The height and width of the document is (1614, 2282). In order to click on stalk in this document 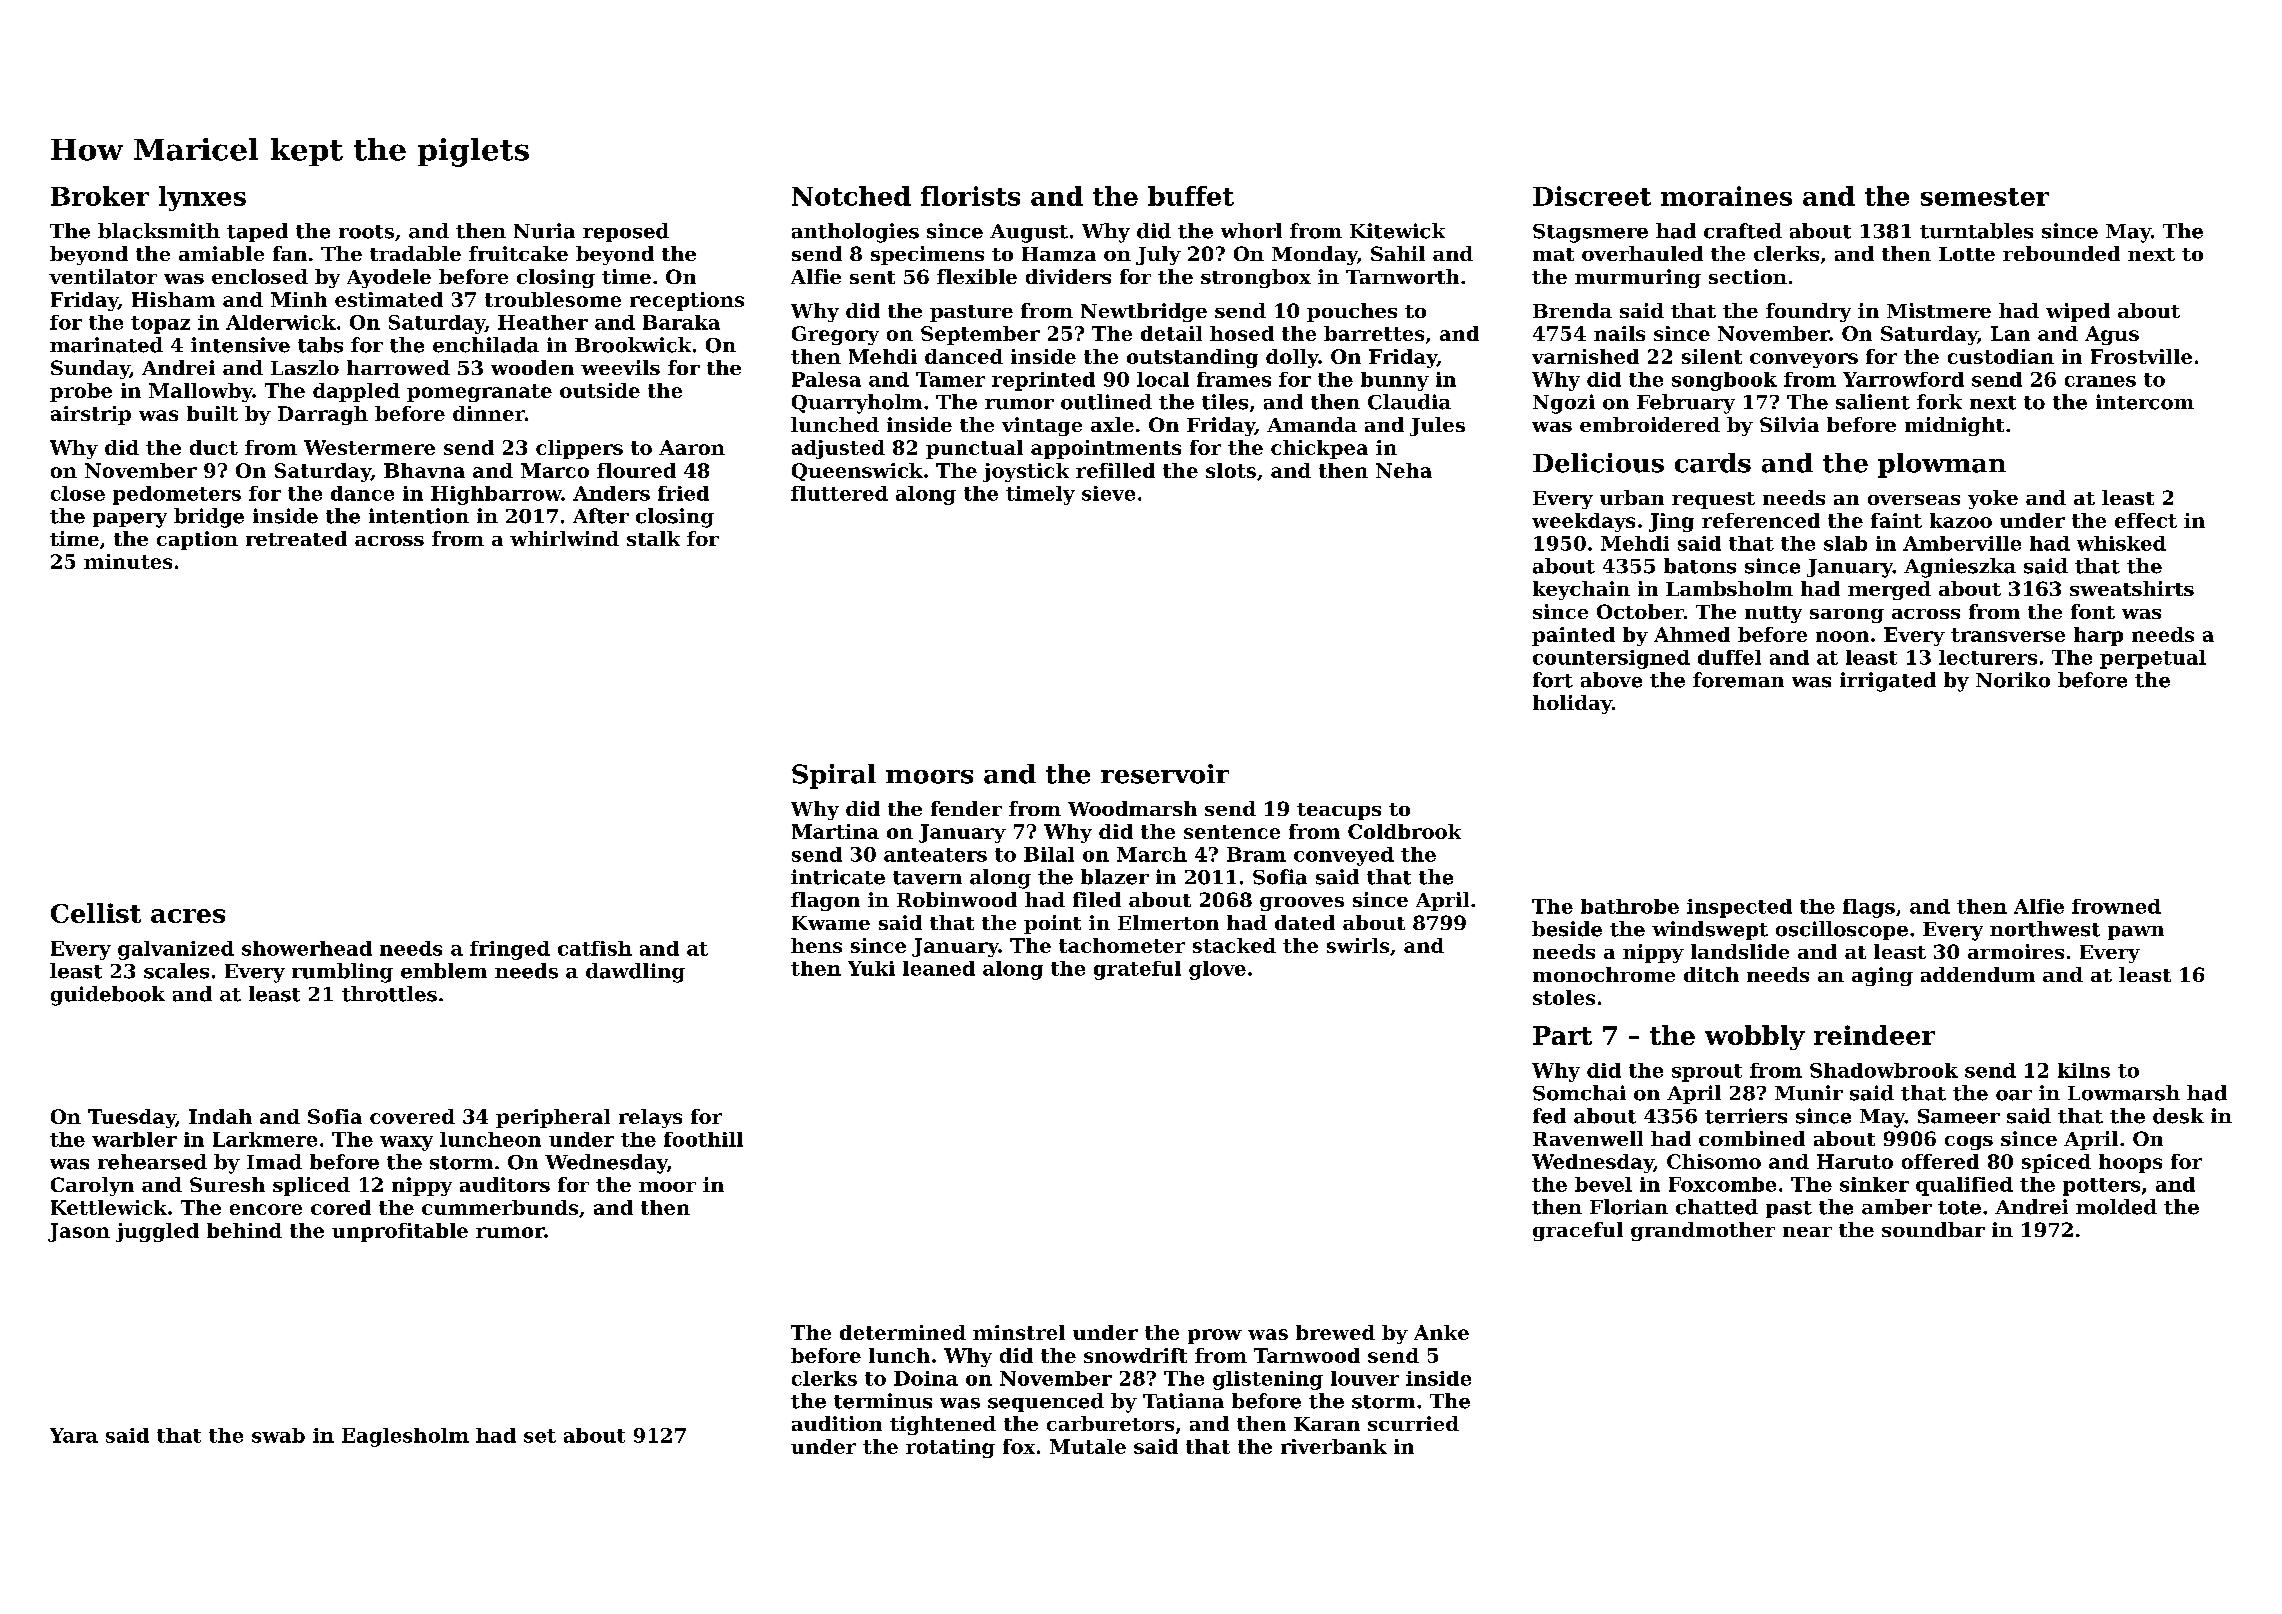, I will do `click(653, 538)`.
